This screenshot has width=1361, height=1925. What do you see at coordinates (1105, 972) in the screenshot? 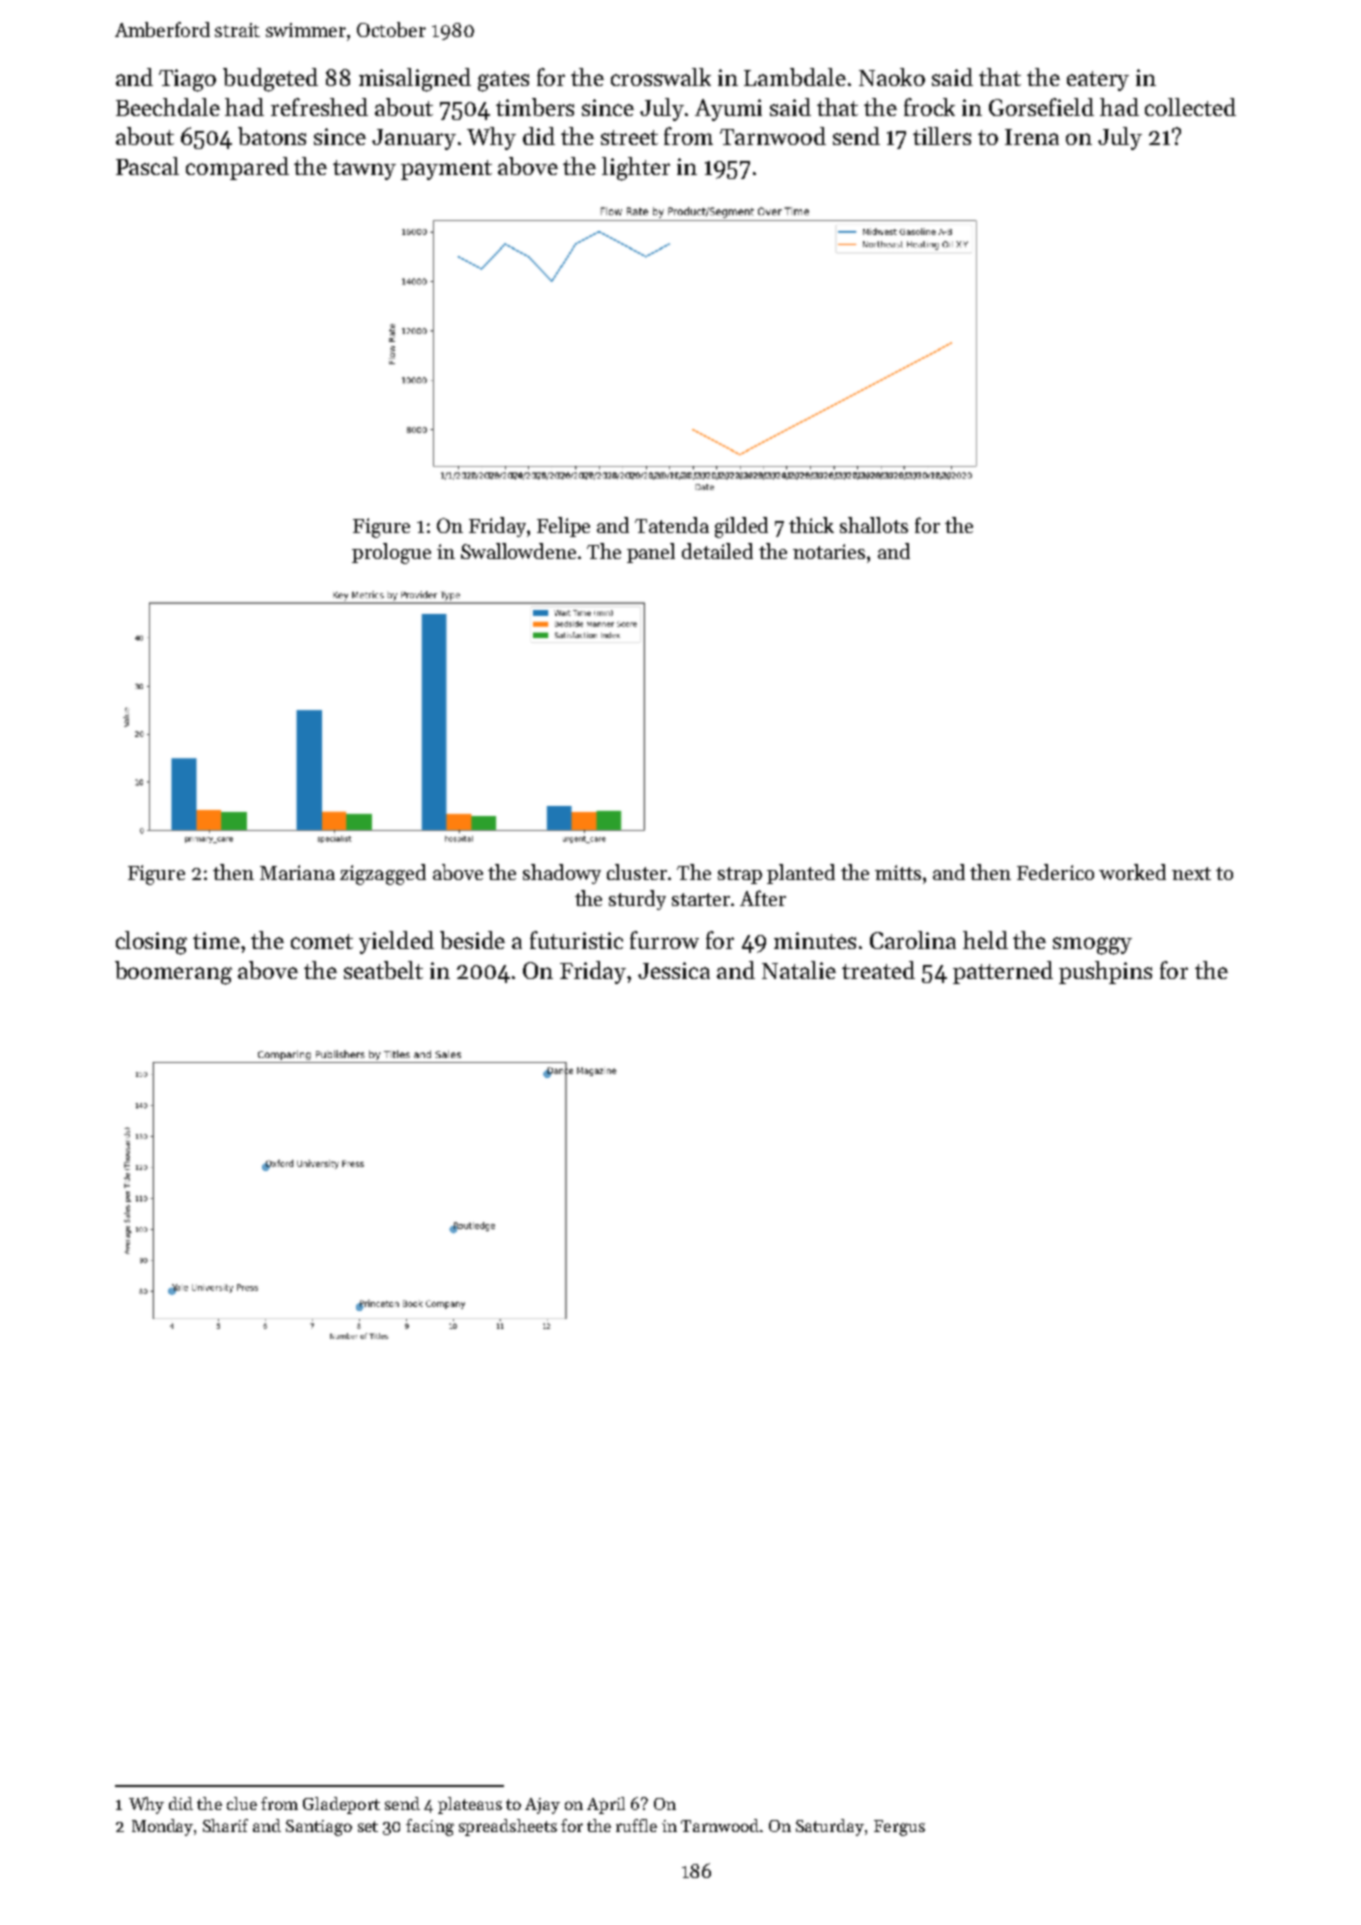
I see `pushpins` at bounding box center [1105, 972].
